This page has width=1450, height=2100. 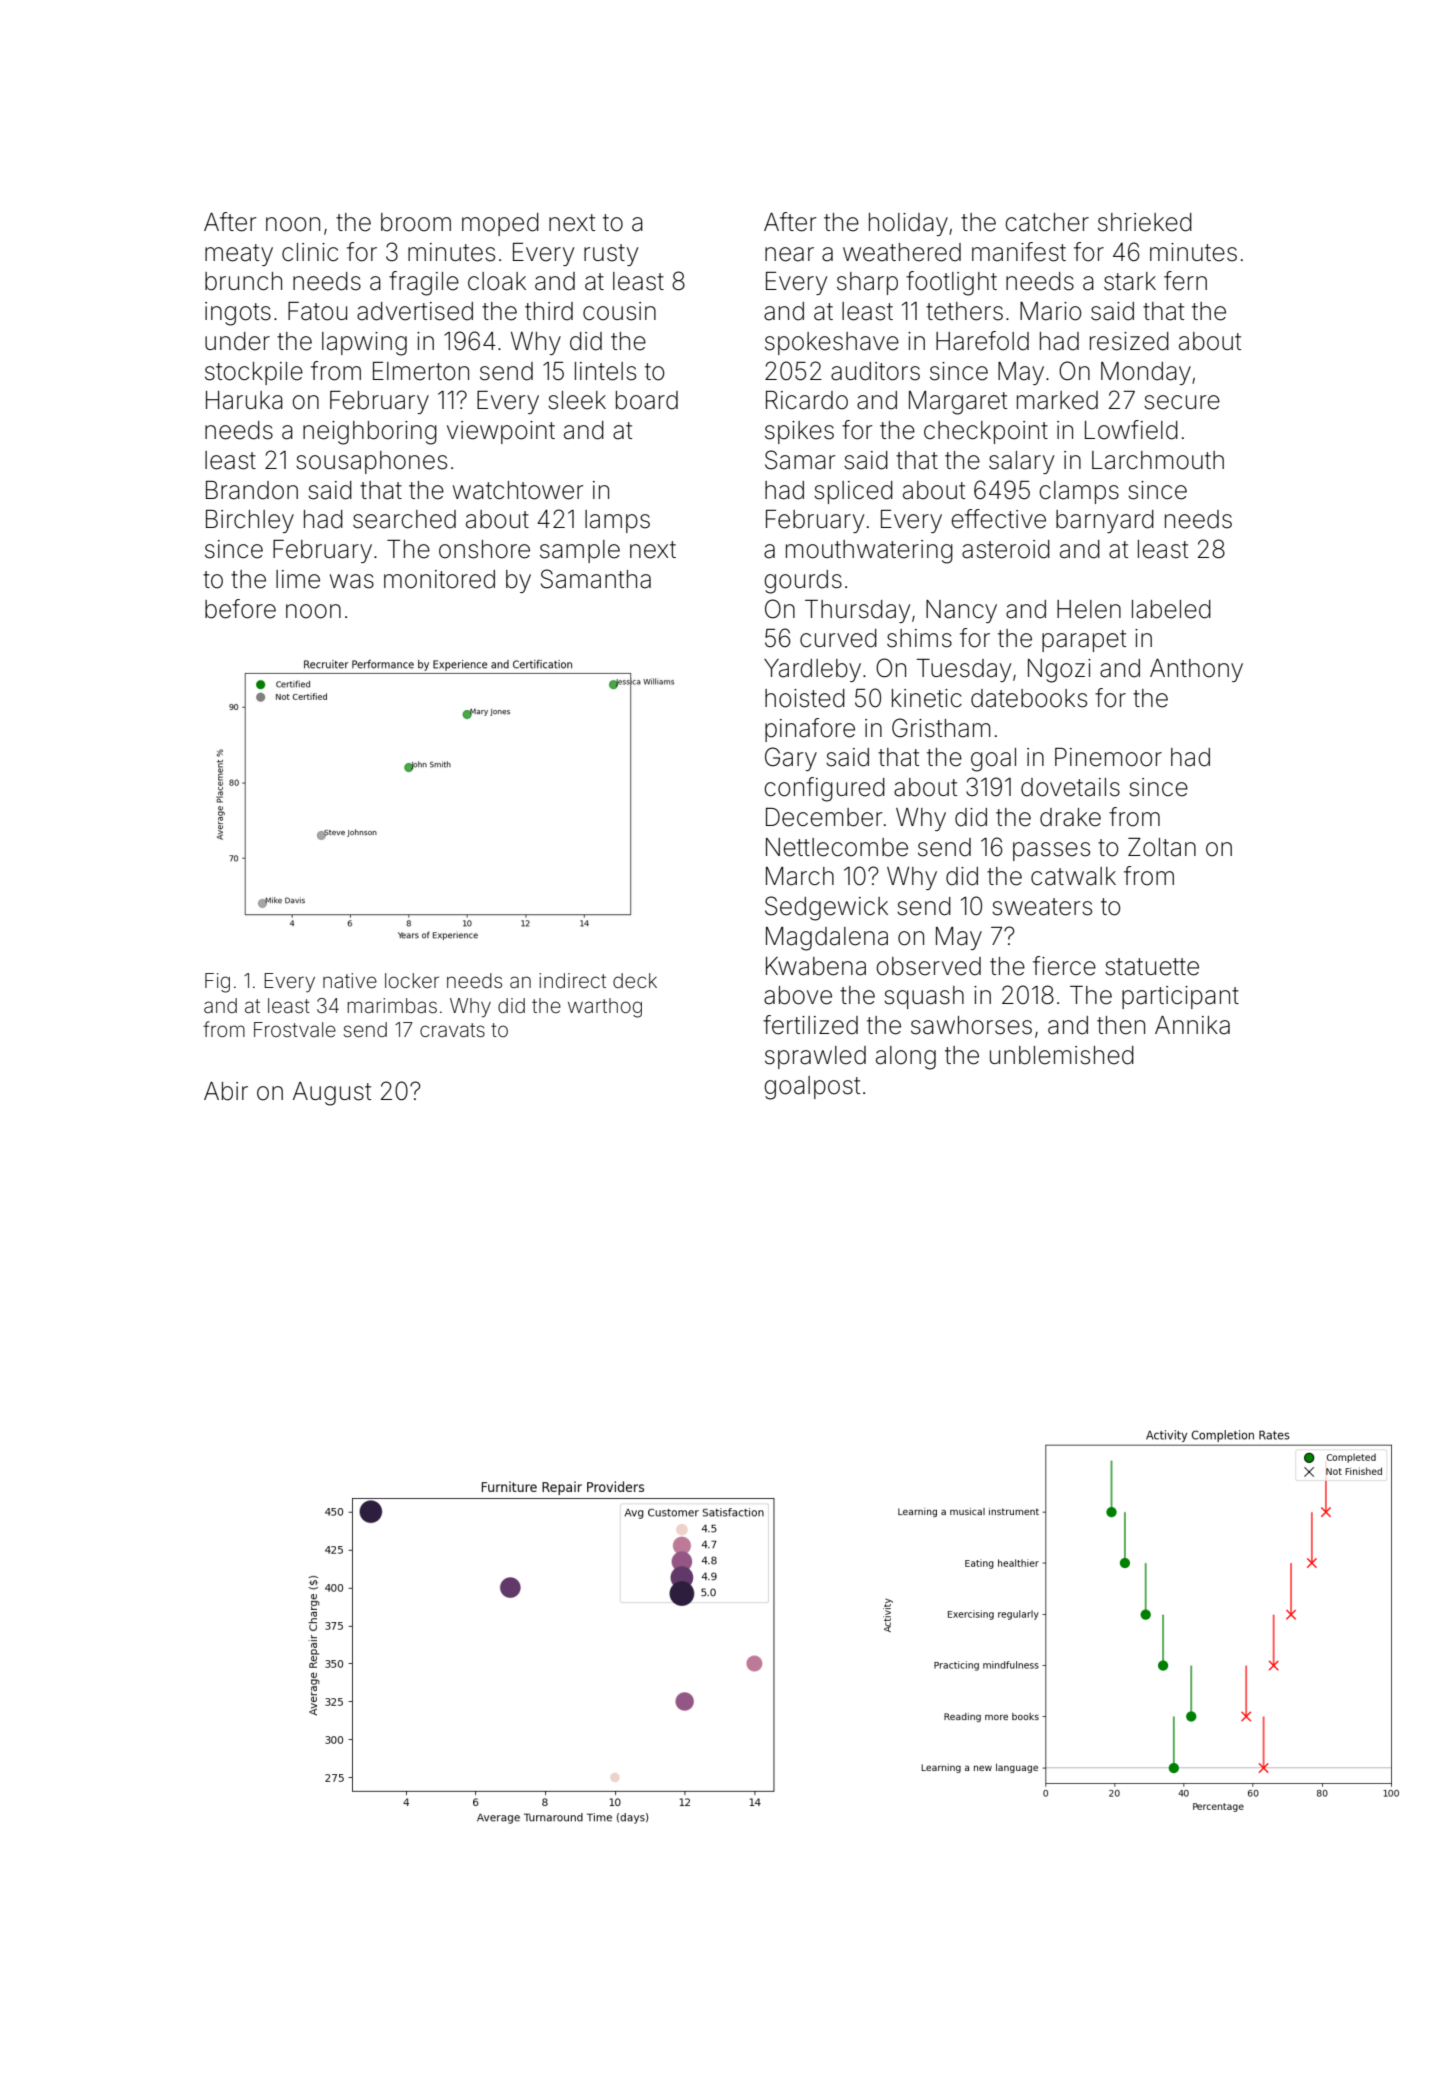 I want to click on near, so click(x=789, y=254).
